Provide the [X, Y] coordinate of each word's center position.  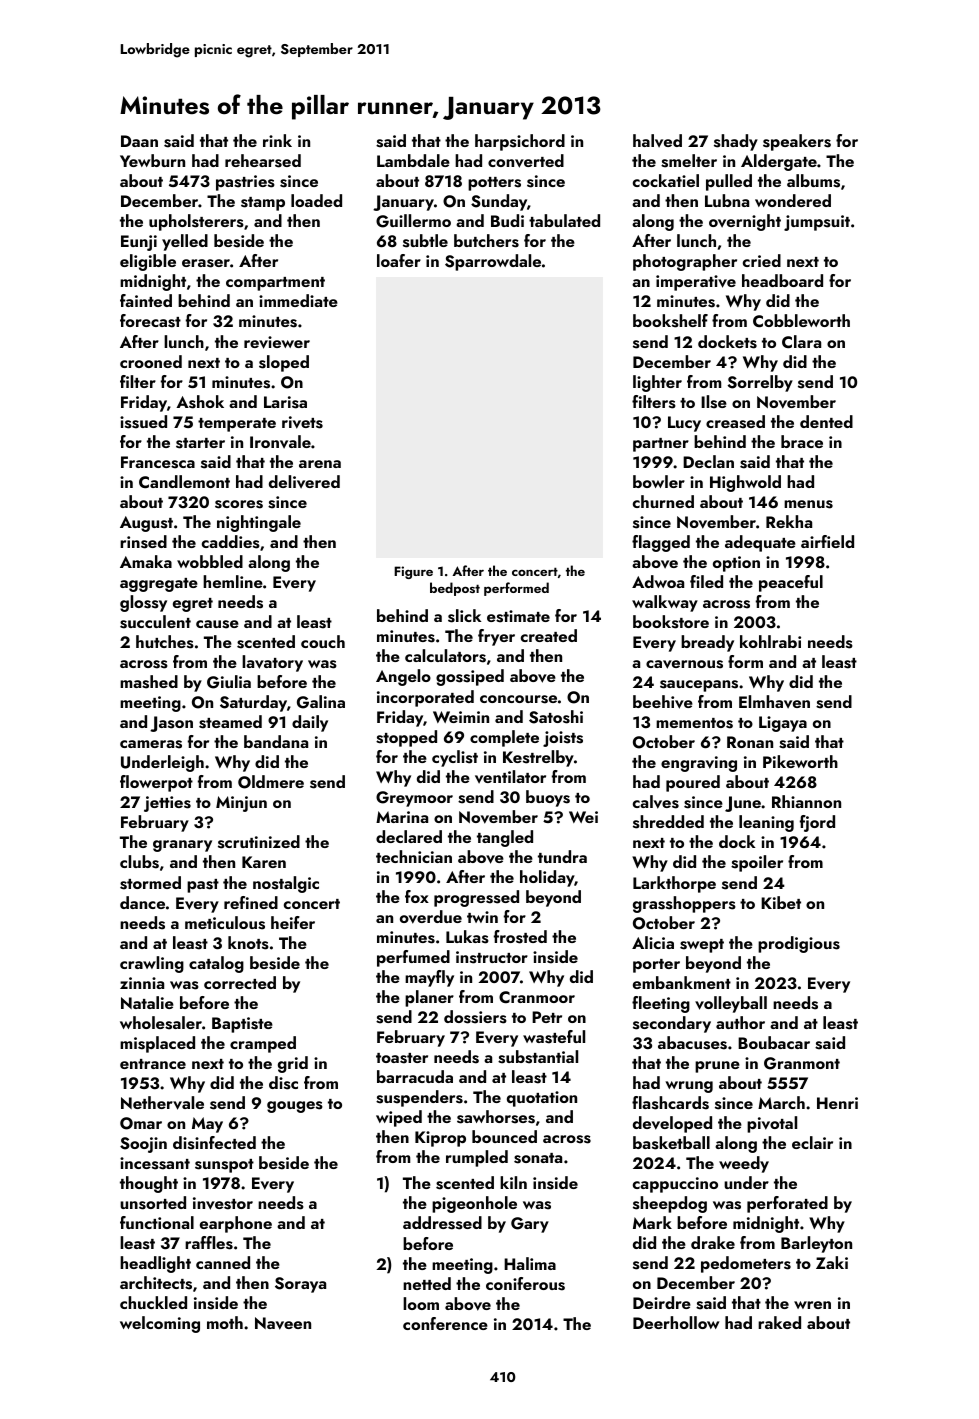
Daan [139, 141]
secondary [672, 1024]
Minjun [241, 804]
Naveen [283, 1323]
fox [417, 896]
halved [657, 141]
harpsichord [520, 142]
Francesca [158, 462]
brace [802, 441]
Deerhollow [676, 1322]
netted [427, 1283]
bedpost [455, 589]
